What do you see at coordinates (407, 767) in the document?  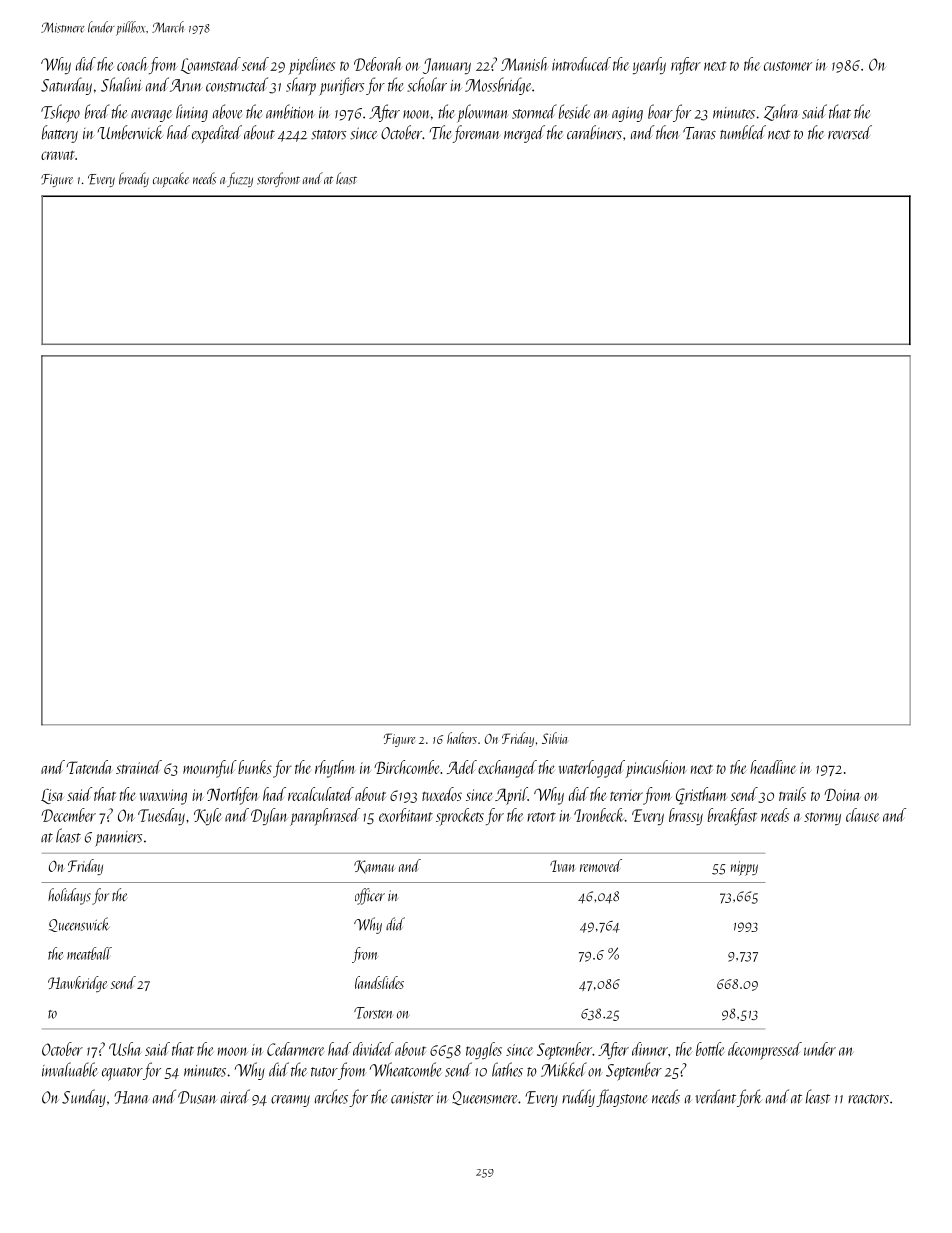 I see `Birchcombe` at bounding box center [407, 767].
